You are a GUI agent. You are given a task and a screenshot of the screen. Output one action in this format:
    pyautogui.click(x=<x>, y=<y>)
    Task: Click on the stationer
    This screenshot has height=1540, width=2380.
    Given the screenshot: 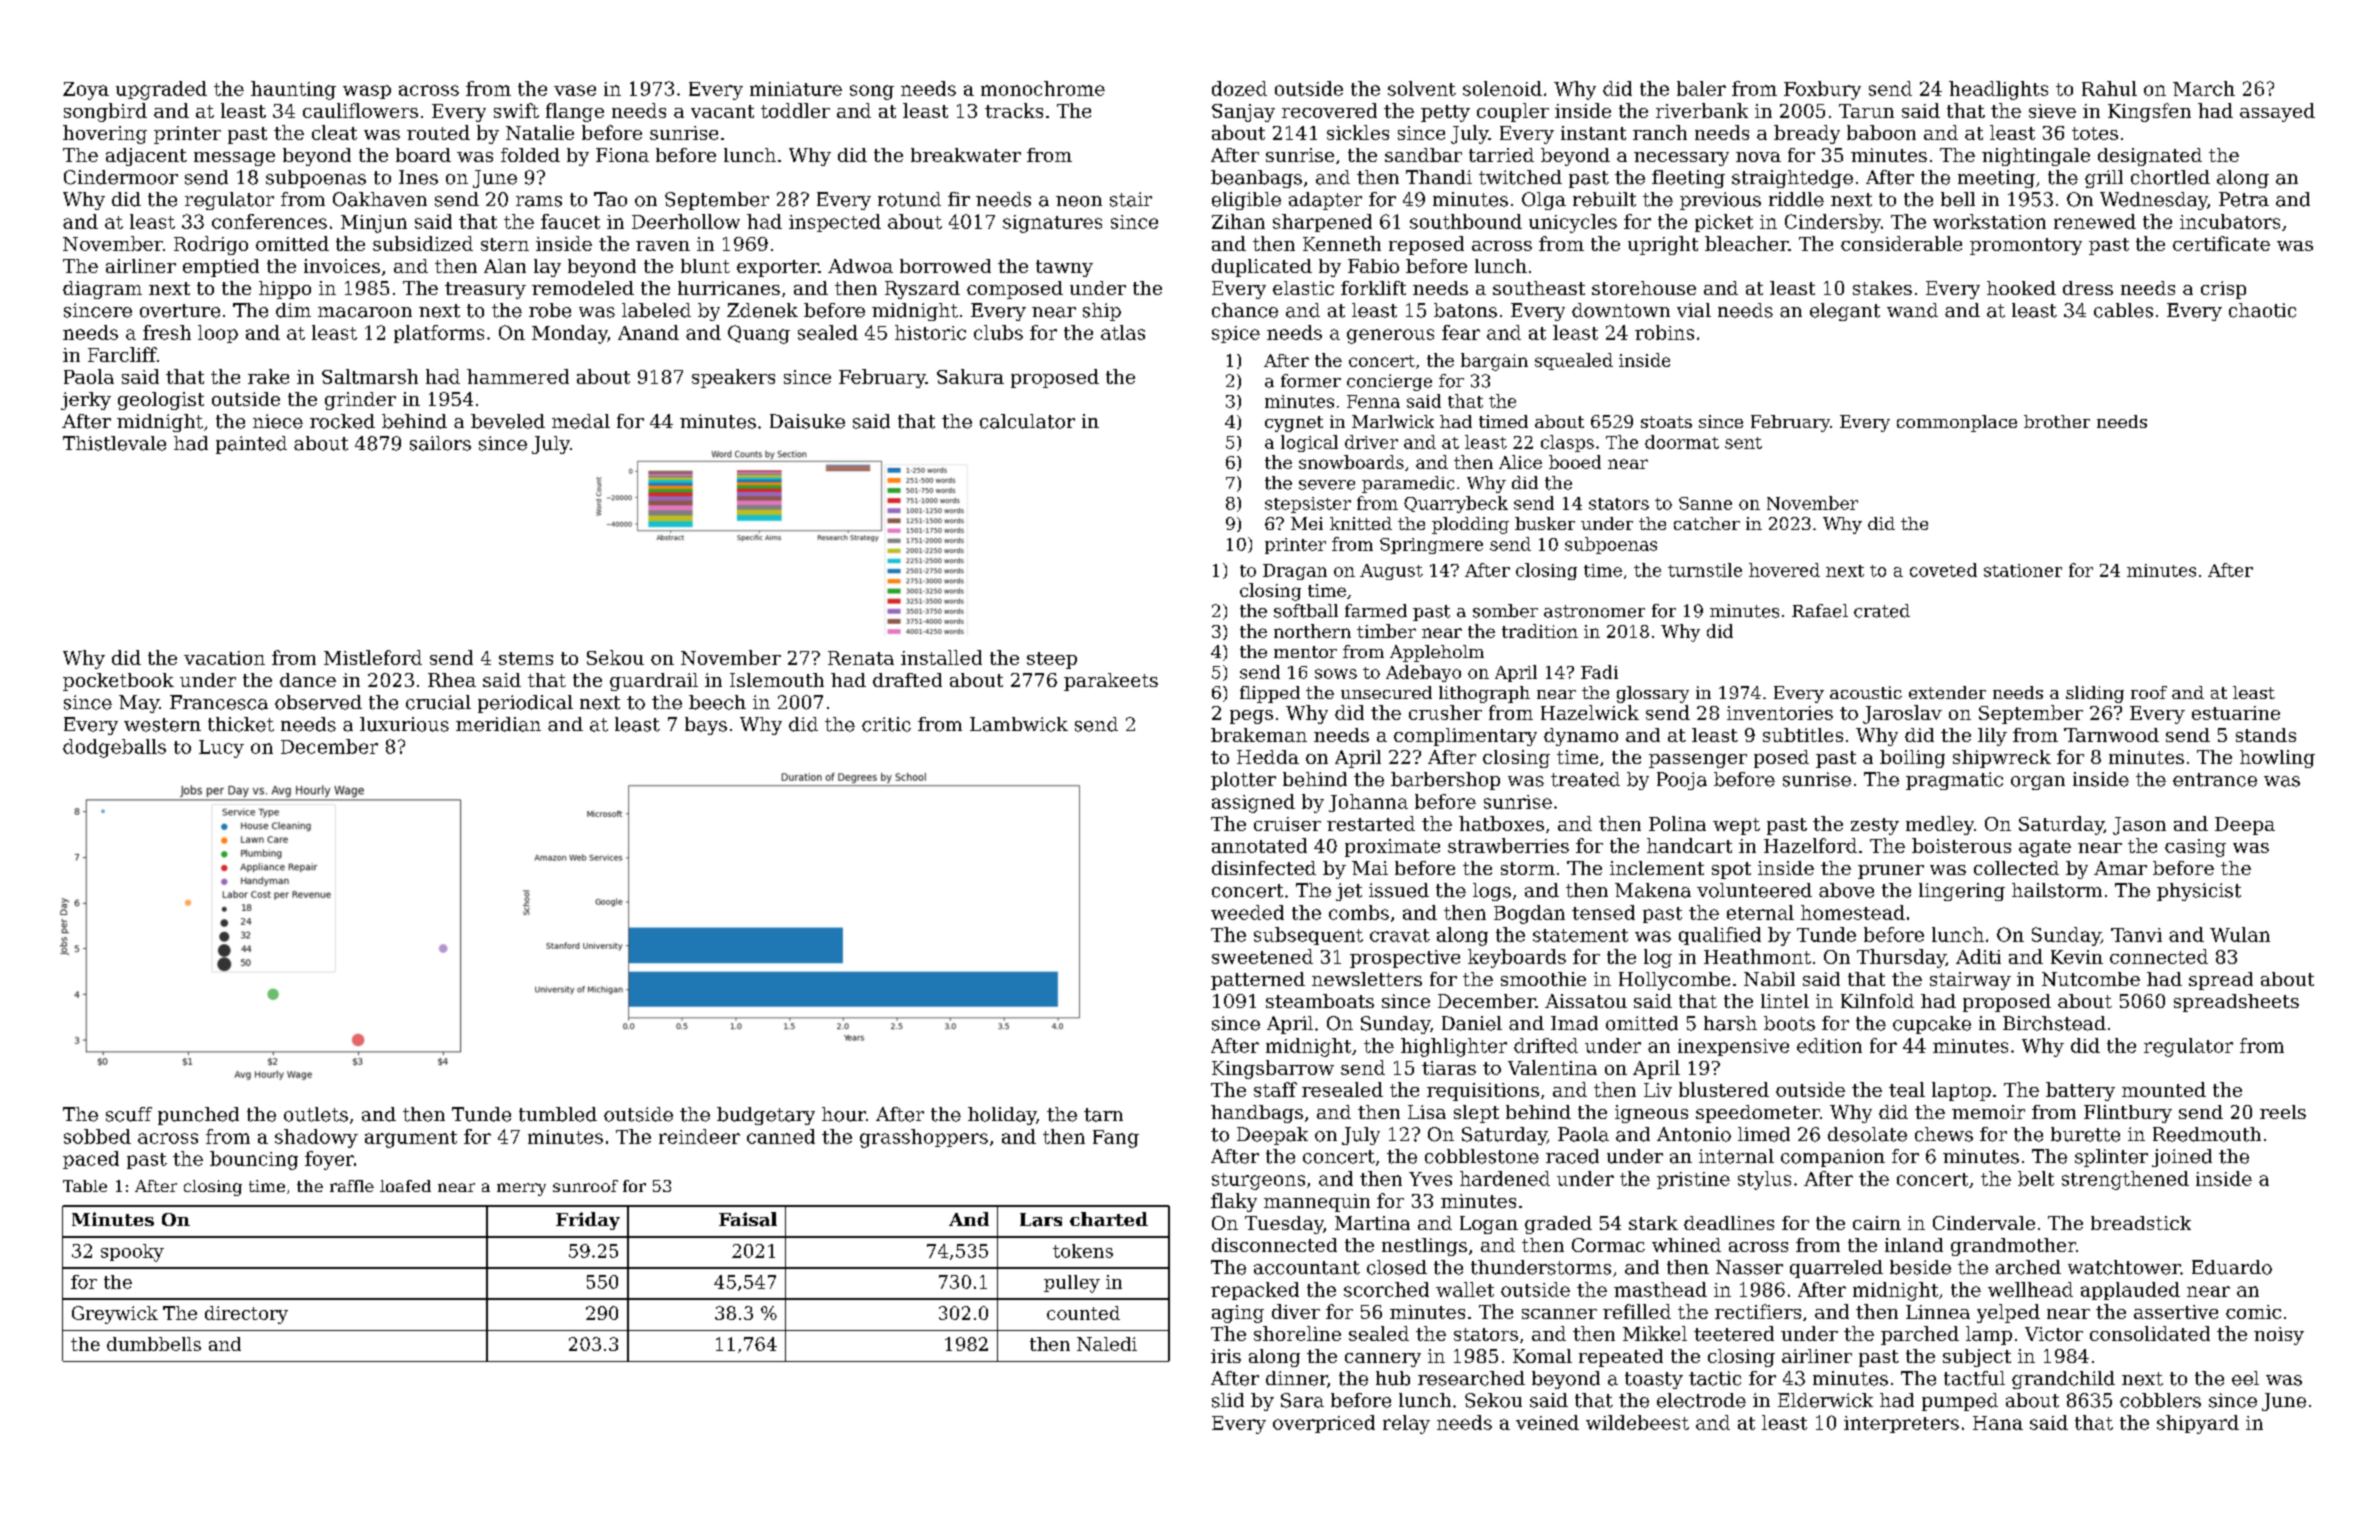 What is the action you would take?
    pyautogui.click(x=2023, y=570)
